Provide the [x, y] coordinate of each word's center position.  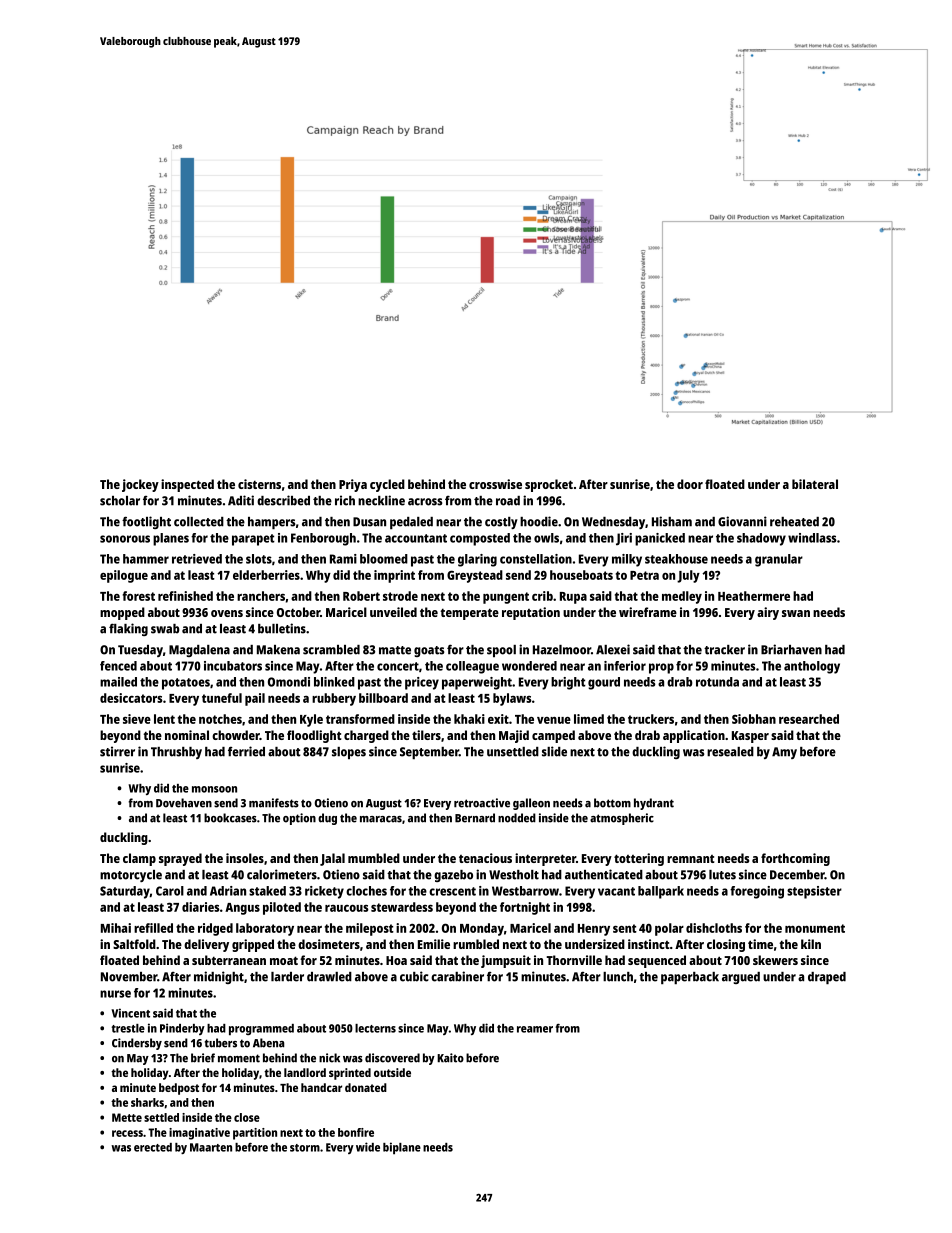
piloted [282, 908]
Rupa [573, 598]
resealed [730, 752]
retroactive [482, 803]
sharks [147, 1102]
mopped [122, 613]
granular [779, 560]
